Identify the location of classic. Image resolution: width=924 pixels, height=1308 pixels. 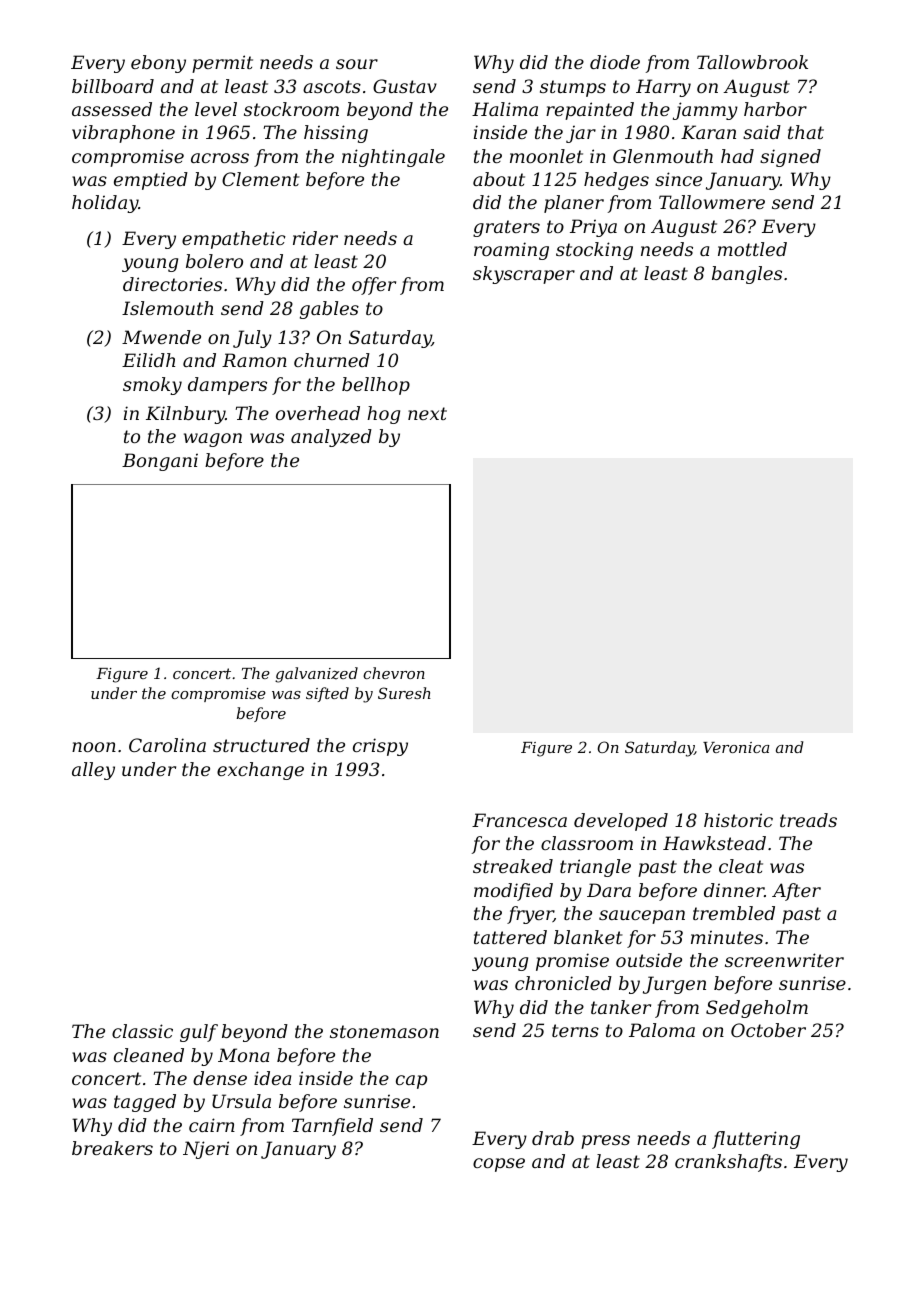
(142, 1031).
